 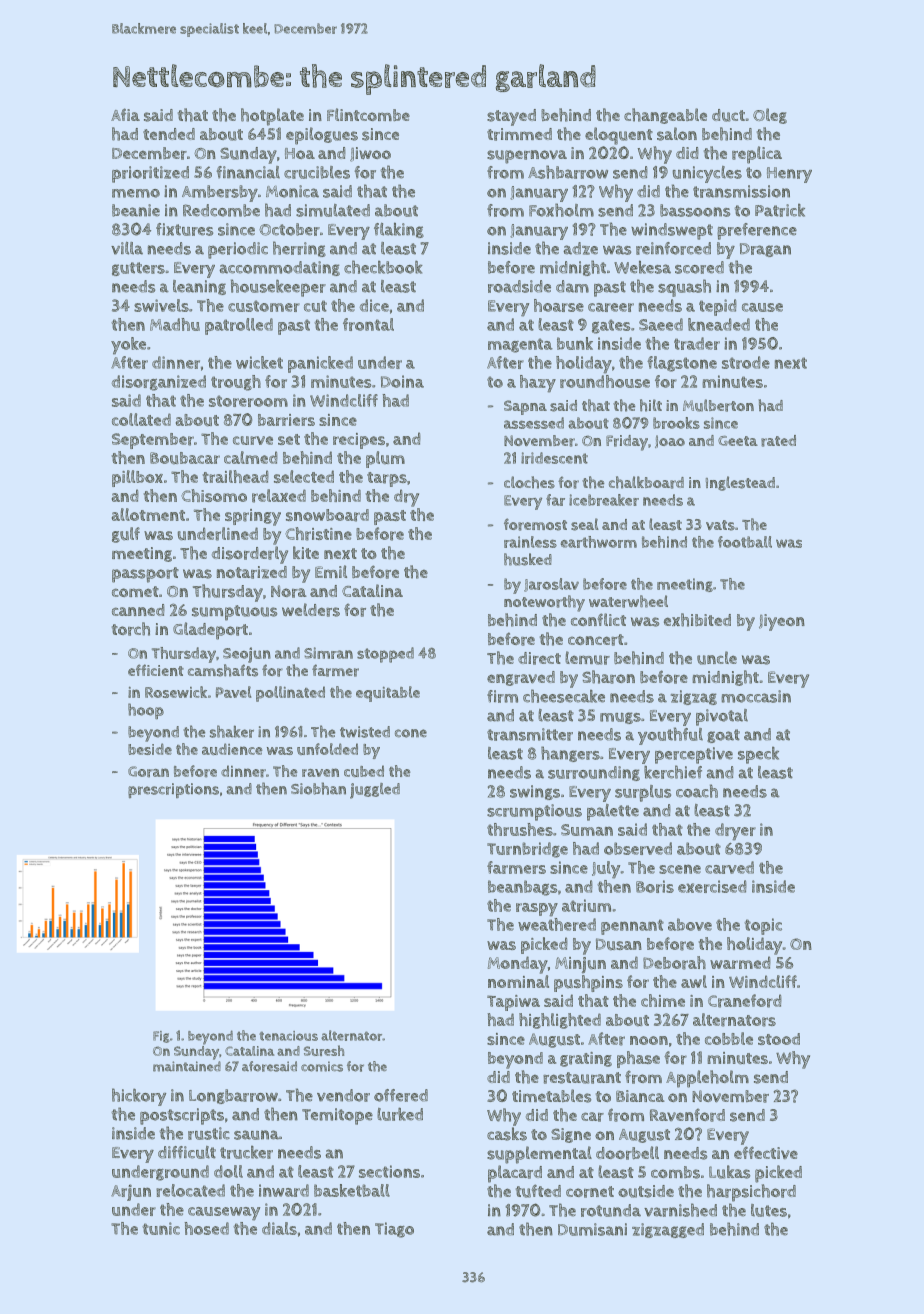 I want to click on tunic, so click(x=161, y=1228).
